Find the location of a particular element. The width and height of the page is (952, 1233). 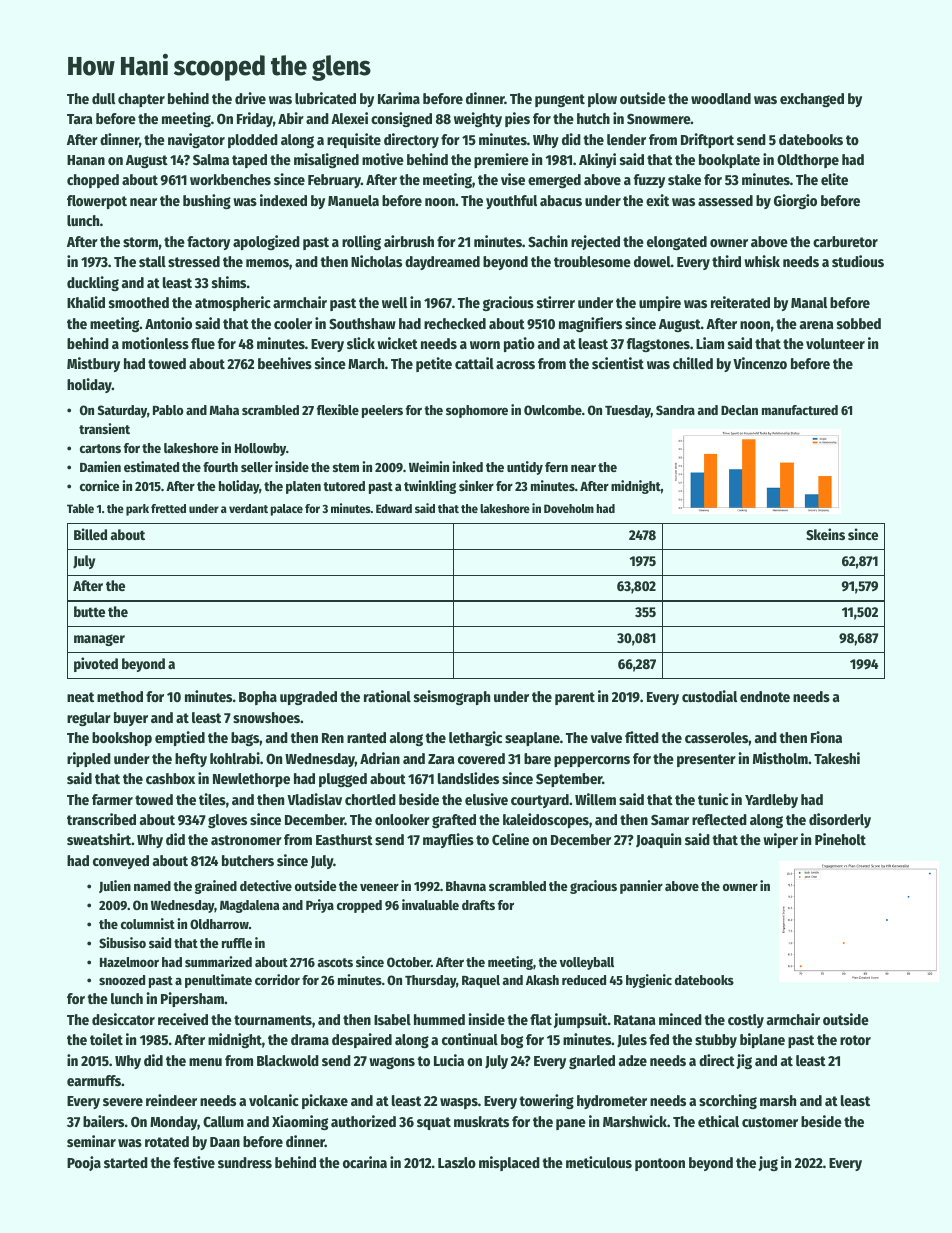

dull is located at coordinates (103, 98).
